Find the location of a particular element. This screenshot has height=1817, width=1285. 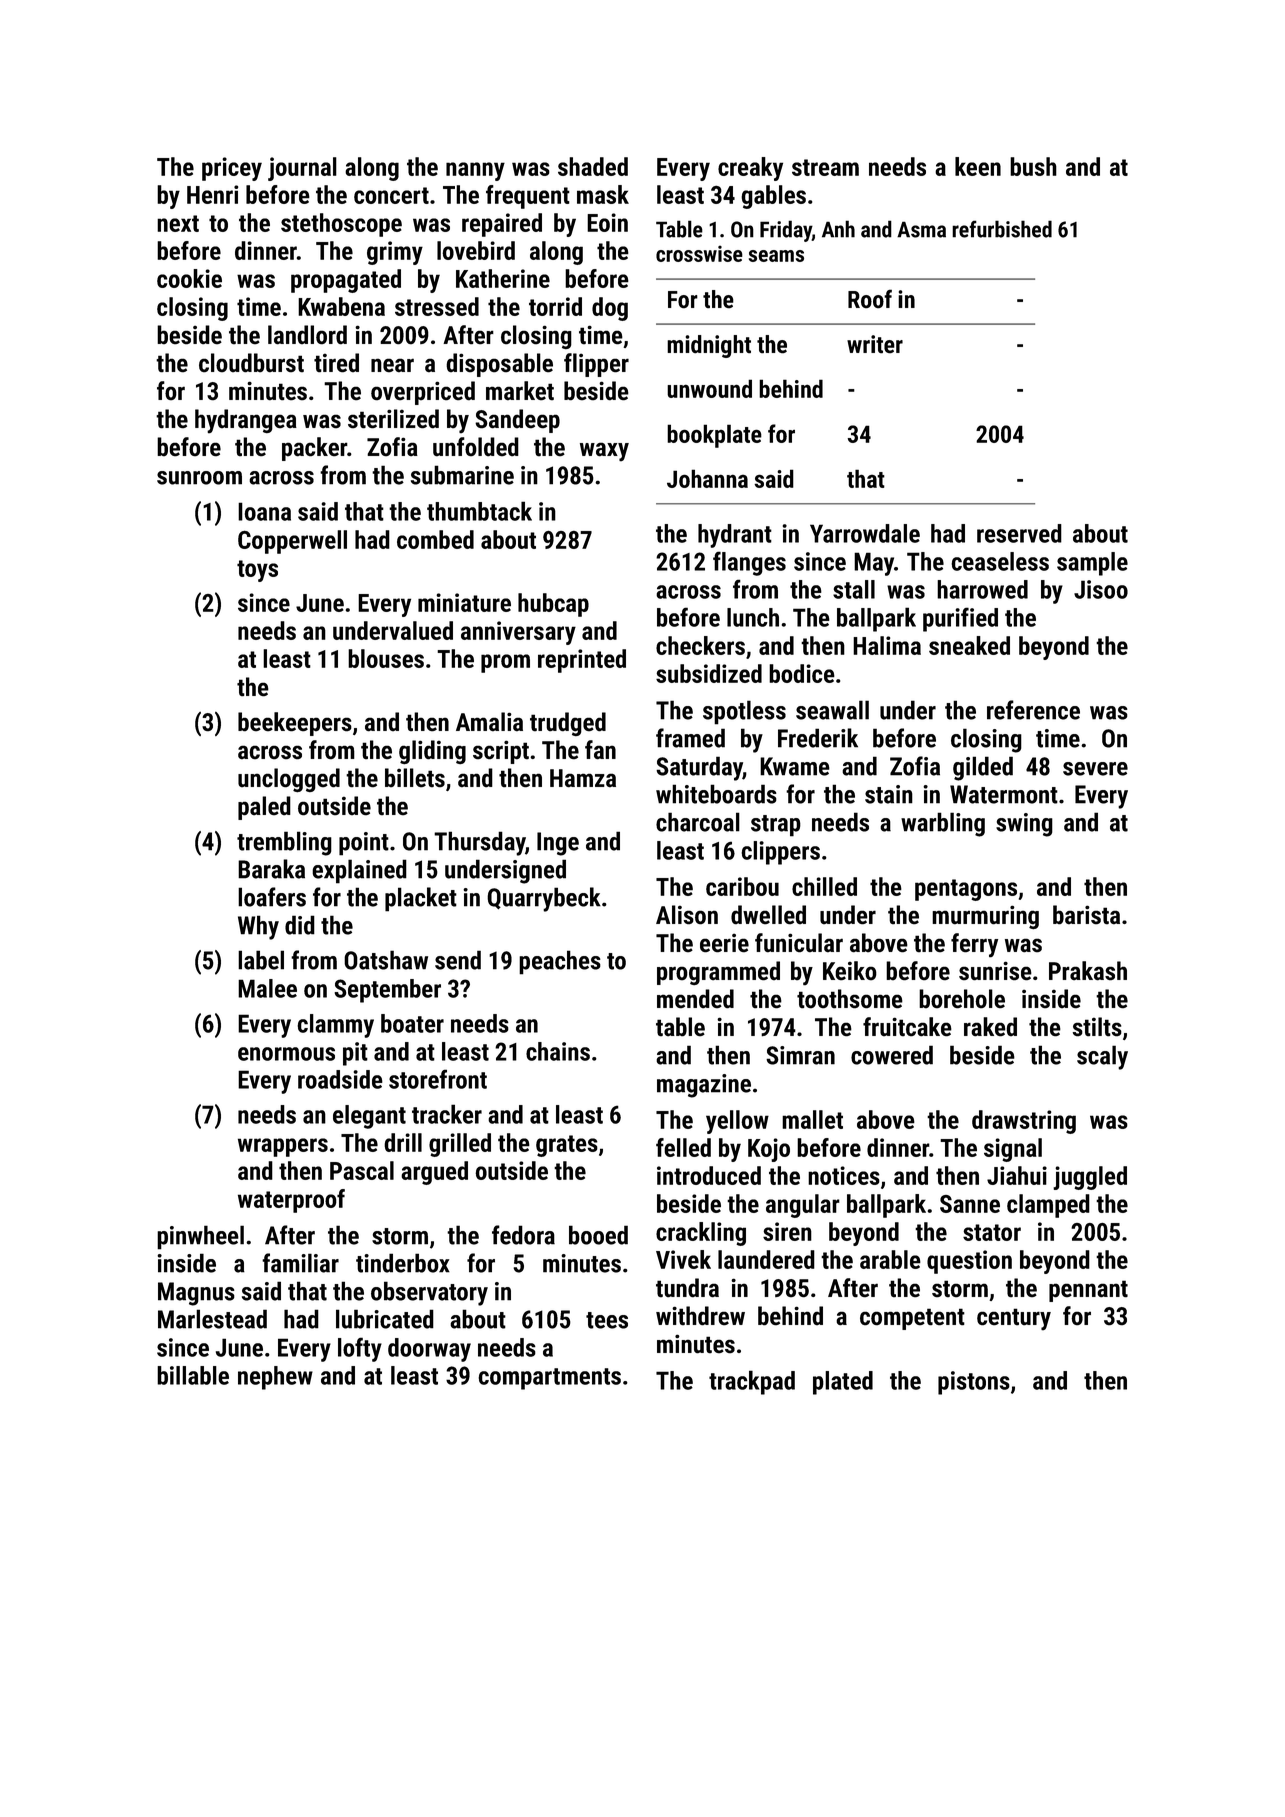

journal is located at coordinates (302, 169).
